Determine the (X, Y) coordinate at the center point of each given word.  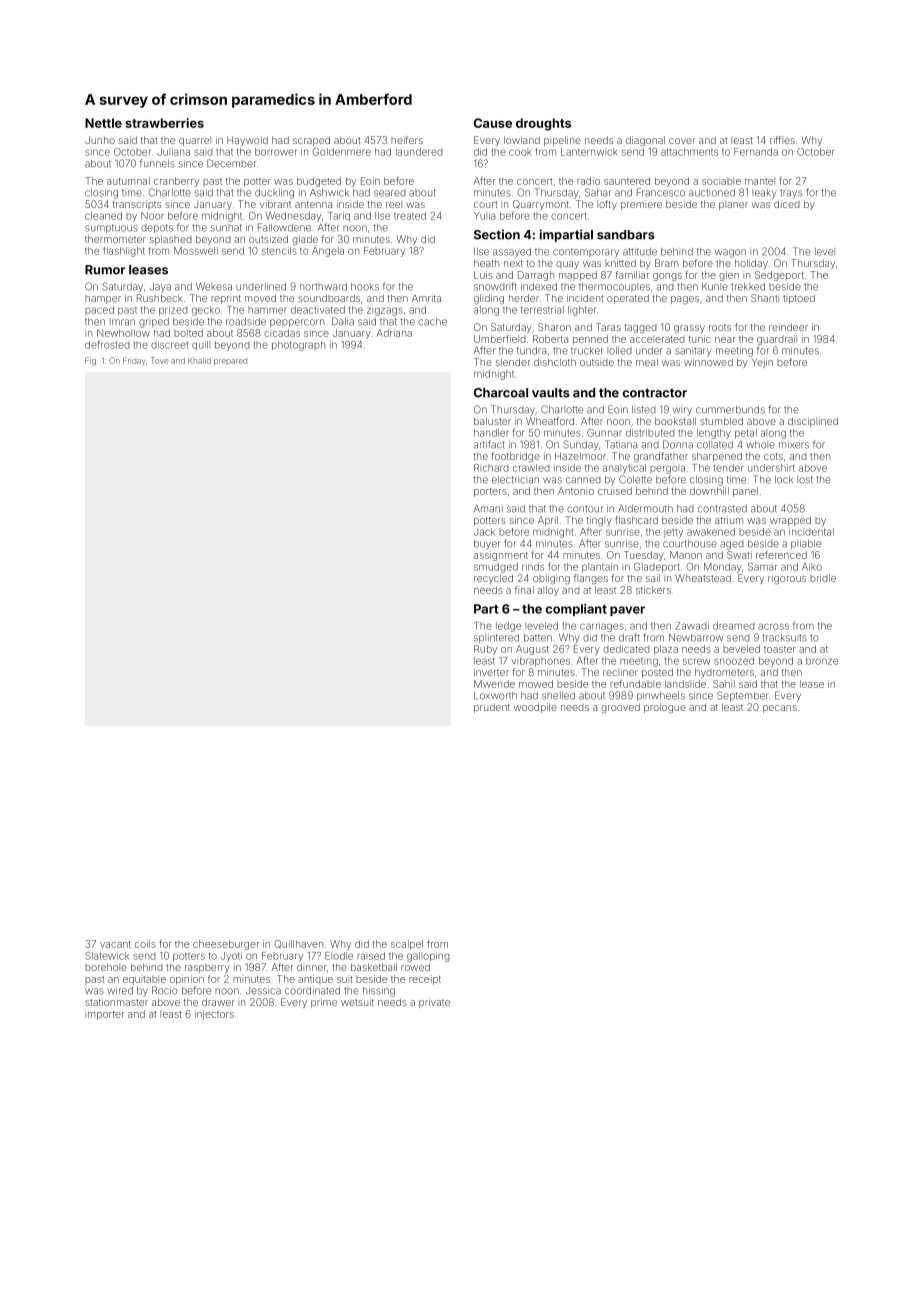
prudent (492, 708)
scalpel (407, 945)
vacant (115, 944)
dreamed (734, 626)
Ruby (485, 650)
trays (791, 194)
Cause (493, 123)
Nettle (103, 123)
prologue (665, 708)
